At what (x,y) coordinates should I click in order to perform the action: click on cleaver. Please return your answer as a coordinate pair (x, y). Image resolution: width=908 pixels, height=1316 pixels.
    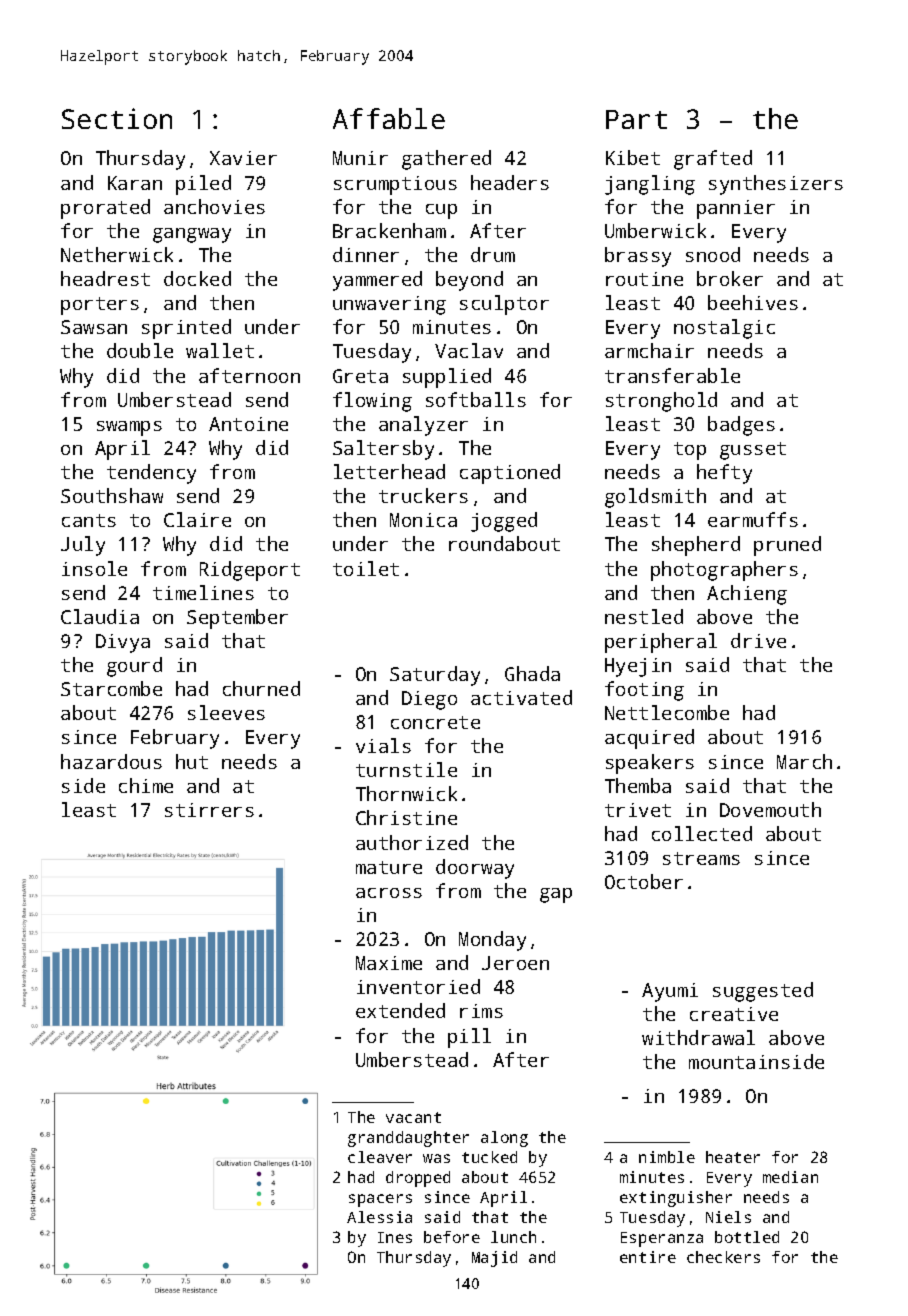
    Looking at the image, I should click on (380, 1157).
